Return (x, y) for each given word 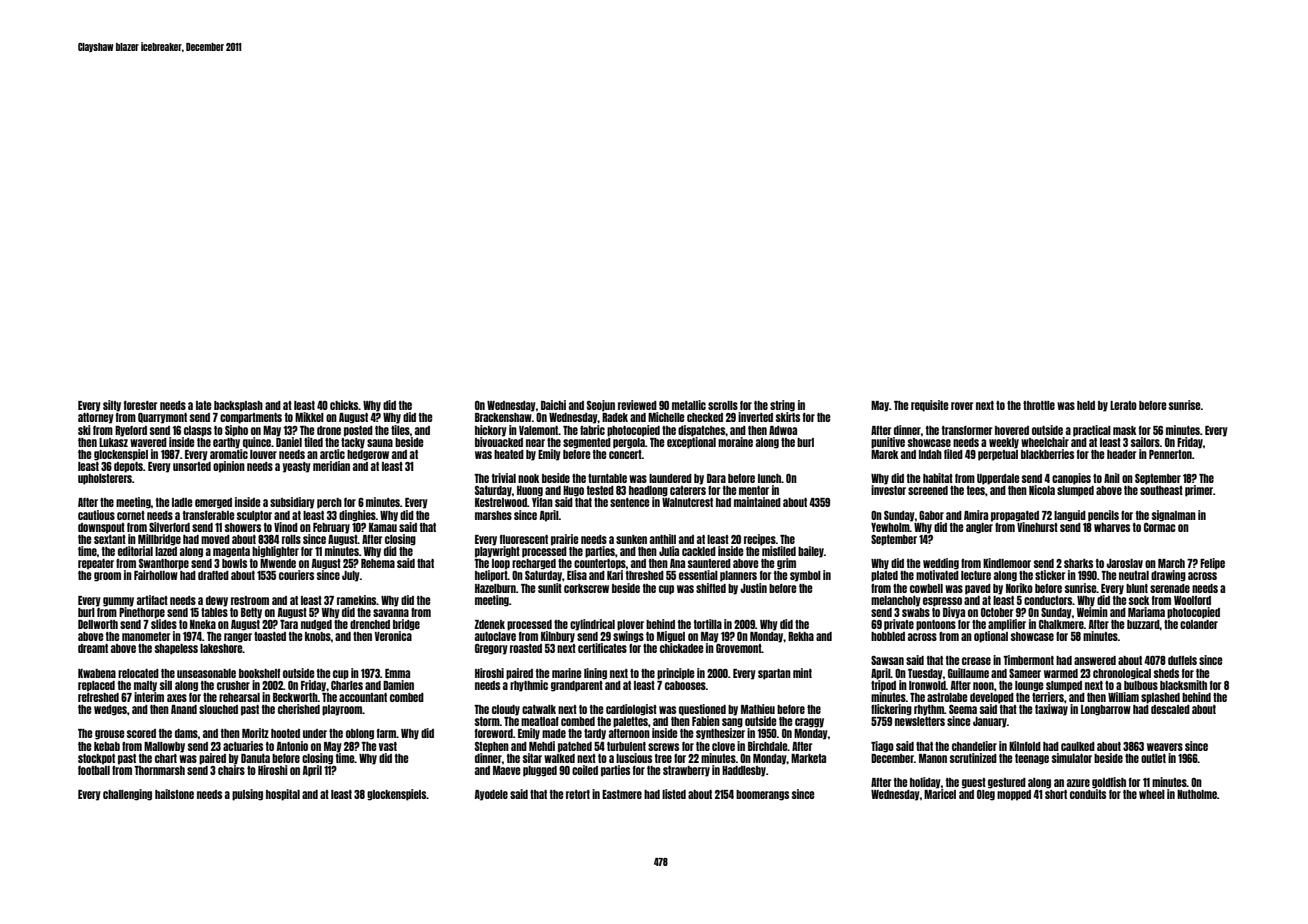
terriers (1048, 697)
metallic (689, 405)
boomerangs (762, 795)
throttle (1039, 405)
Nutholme (1197, 794)
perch (329, 503)
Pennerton (1170, 454)
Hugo (573, 491)
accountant (363, 697)
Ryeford (131, 431)
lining (595, 674)
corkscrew (586, 588)
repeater (96, 564)
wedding (941, 564)
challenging (127, 795)
